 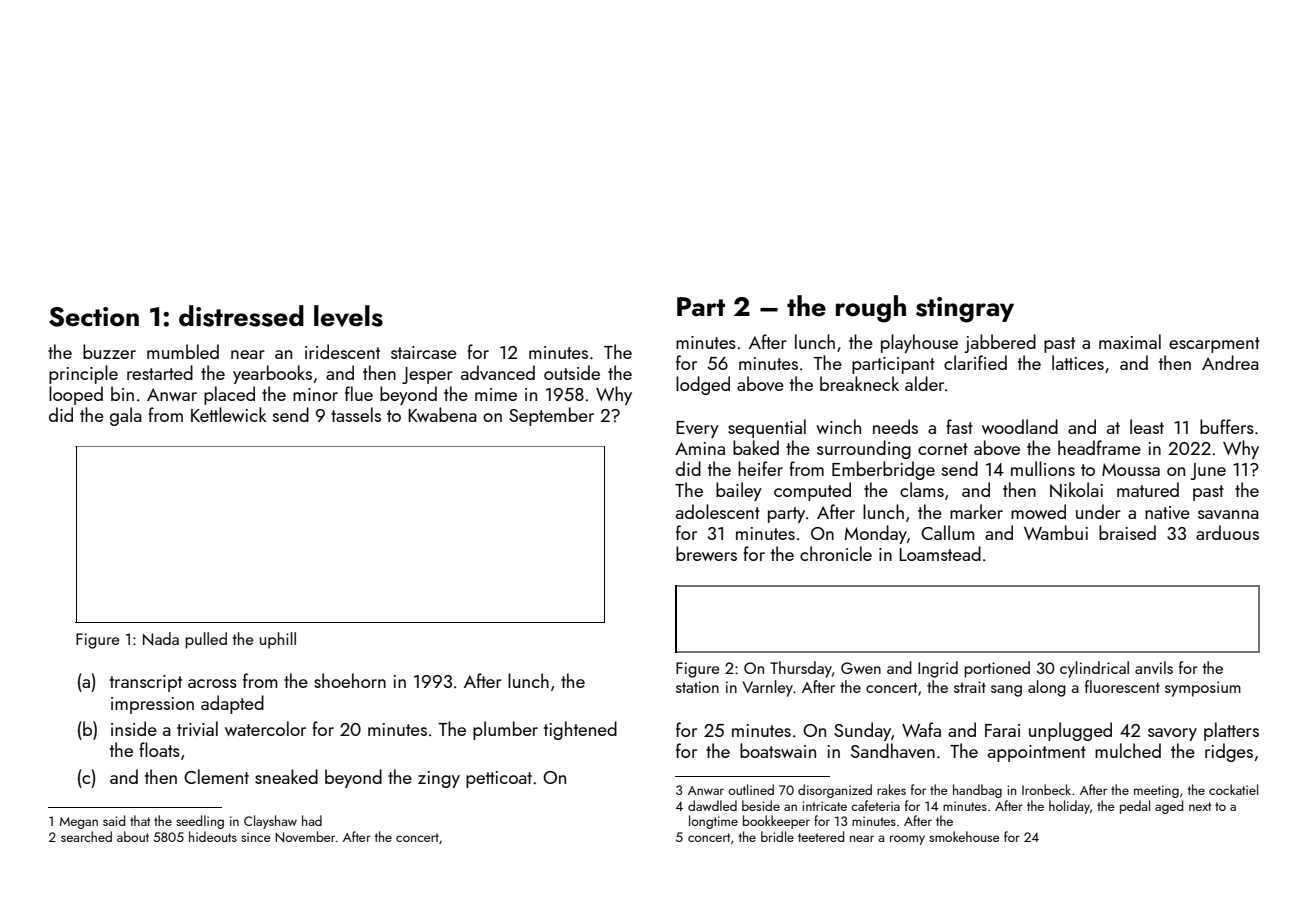 What do you see at coordinates (1227, 426) in the image?
I see `buffers` at bounding box center [1227, 426].
